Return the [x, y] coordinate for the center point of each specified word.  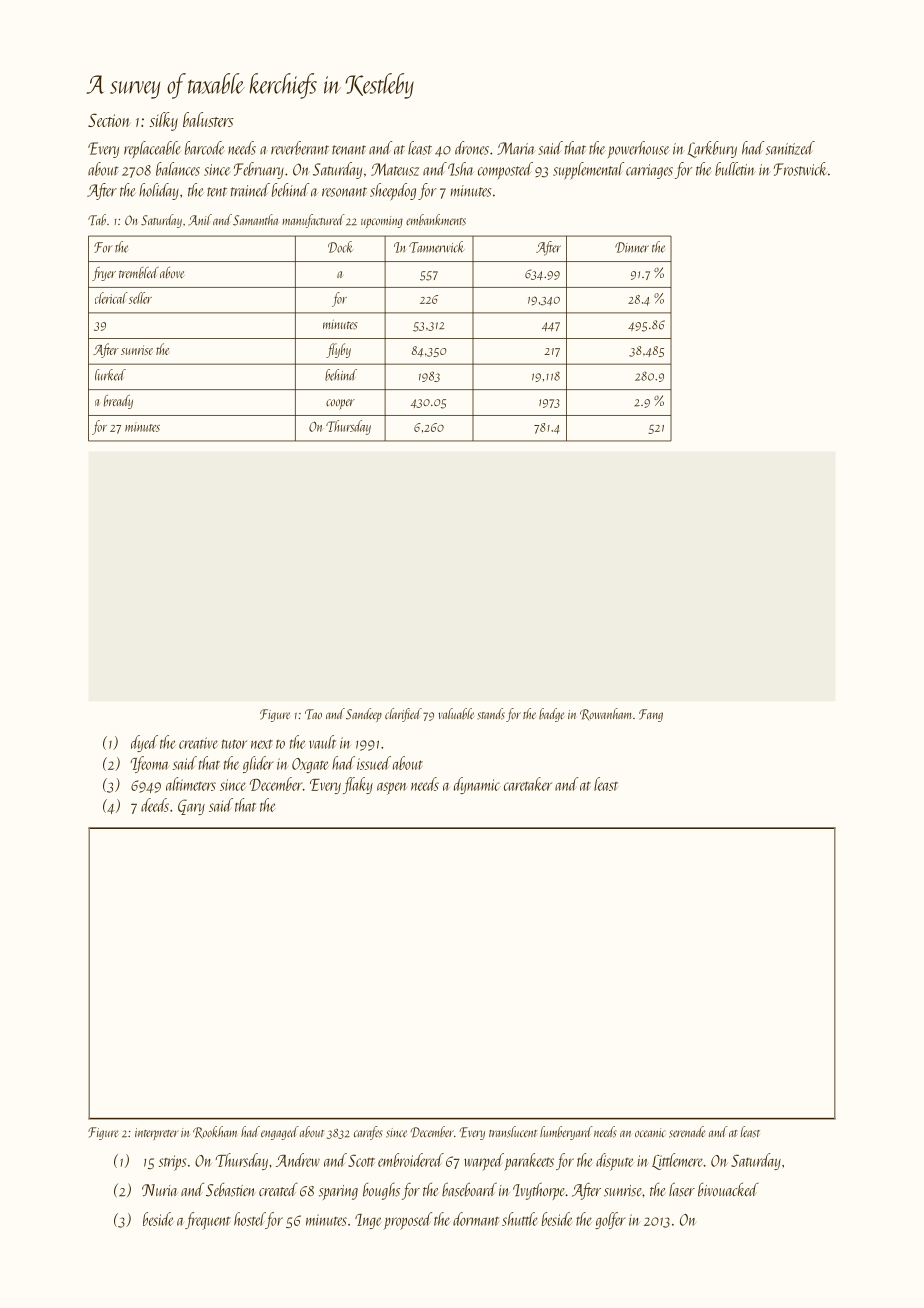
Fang [651, 715]
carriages [649, 171]
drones [472, 148]
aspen [391, 788]
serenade [687, 1132]
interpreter [157, 1134]
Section [109, 120]
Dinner [632, 247]
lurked [110, 375]
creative [198, 743]
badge [551, 715]
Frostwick [801, 169]
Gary [191, 807]
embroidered [411, 1160]
